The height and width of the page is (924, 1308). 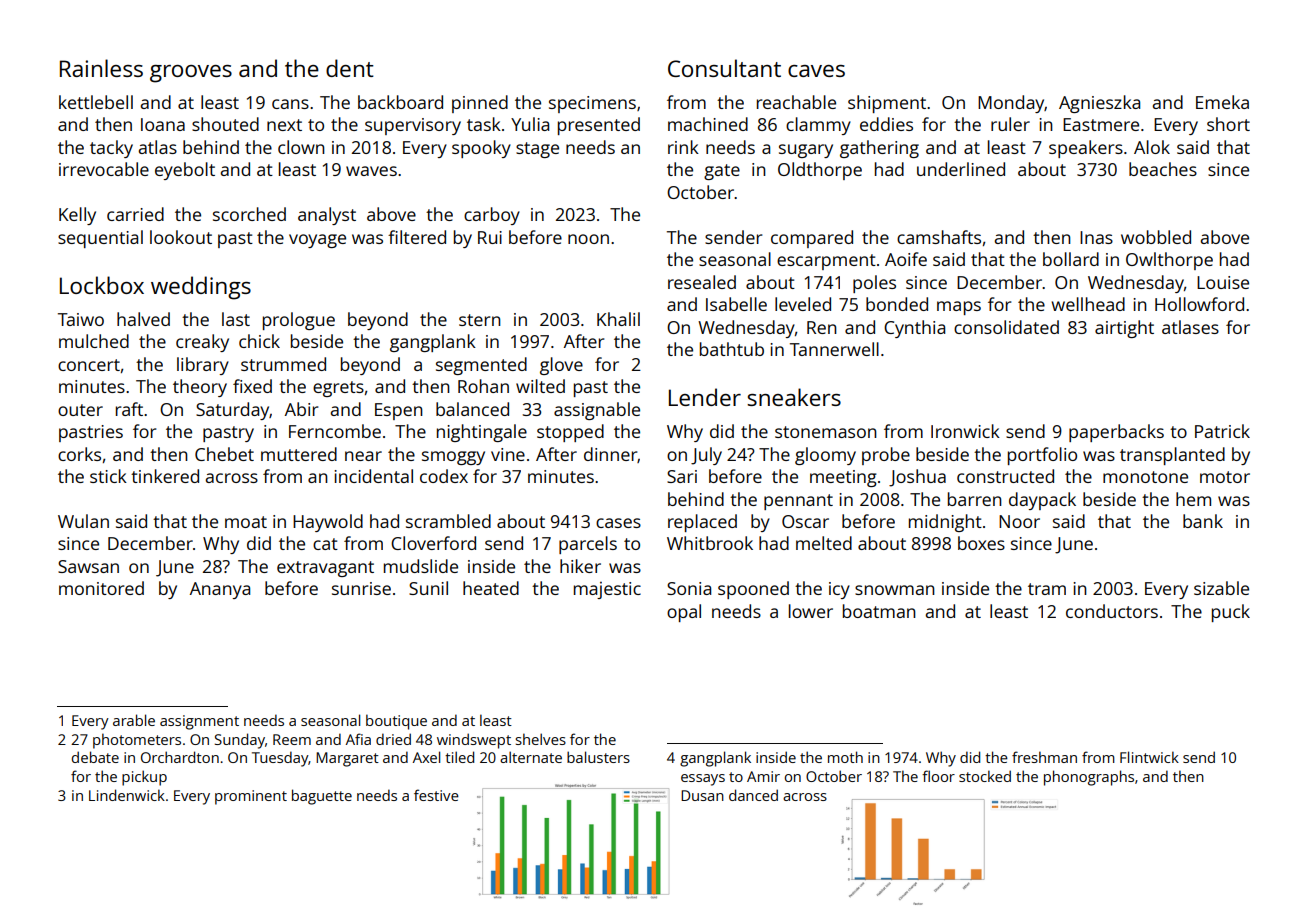 What do you see at coordinates (618, 523) in the page?
I see `cases` at bounding box center [618, 523].
